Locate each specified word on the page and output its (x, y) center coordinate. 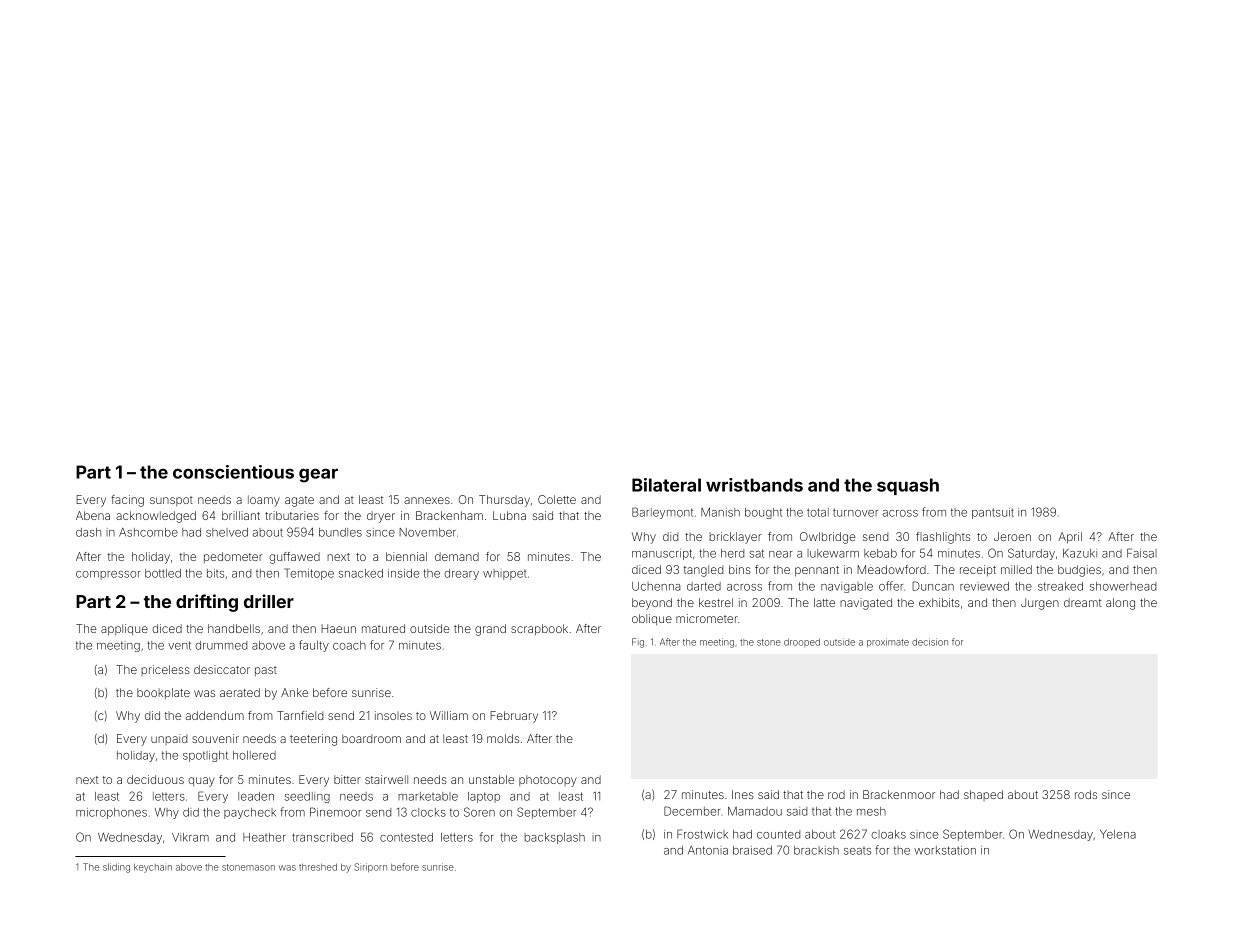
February (514, 717)
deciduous (155, 779)
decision (930, 642)
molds (503, 738)
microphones (111, 813)
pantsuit (993, 513)
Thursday (504, 501)
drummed (221, 645)
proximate (888, 642)
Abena (93, 515)
